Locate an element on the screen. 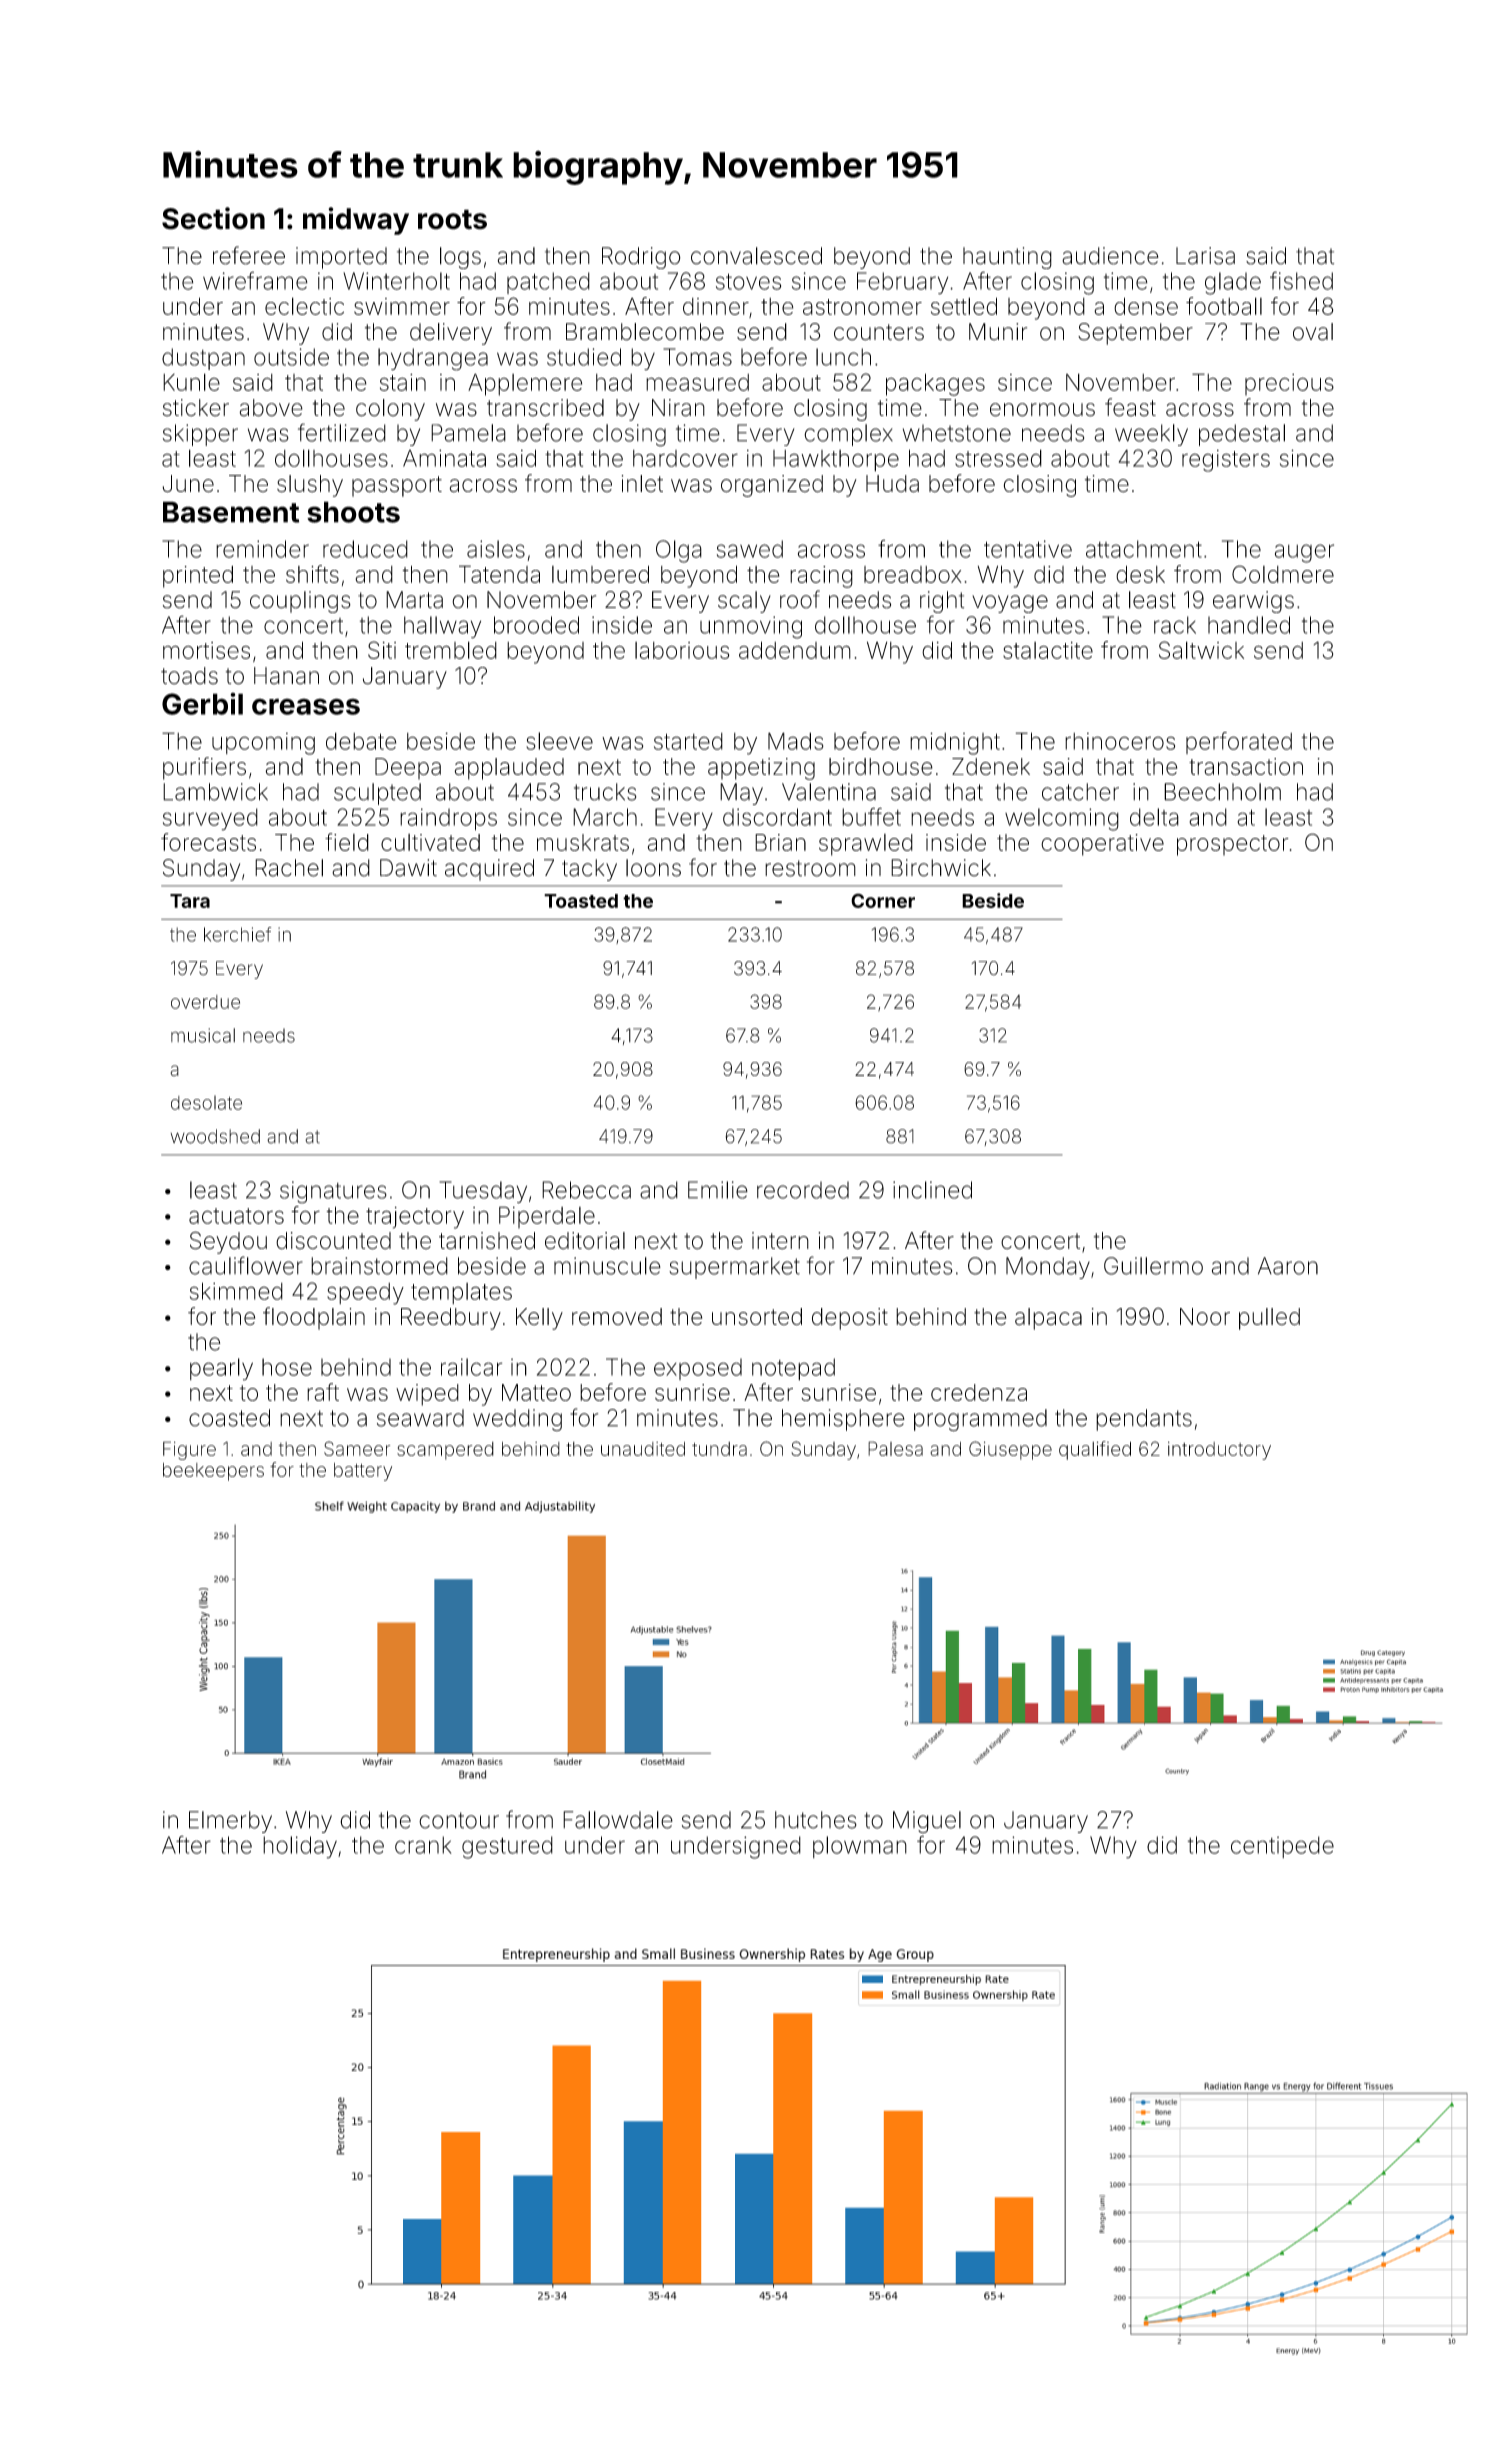 The height and width of the screenshot is (2464, 1496). Niran is located at coordinates (678, 408).
